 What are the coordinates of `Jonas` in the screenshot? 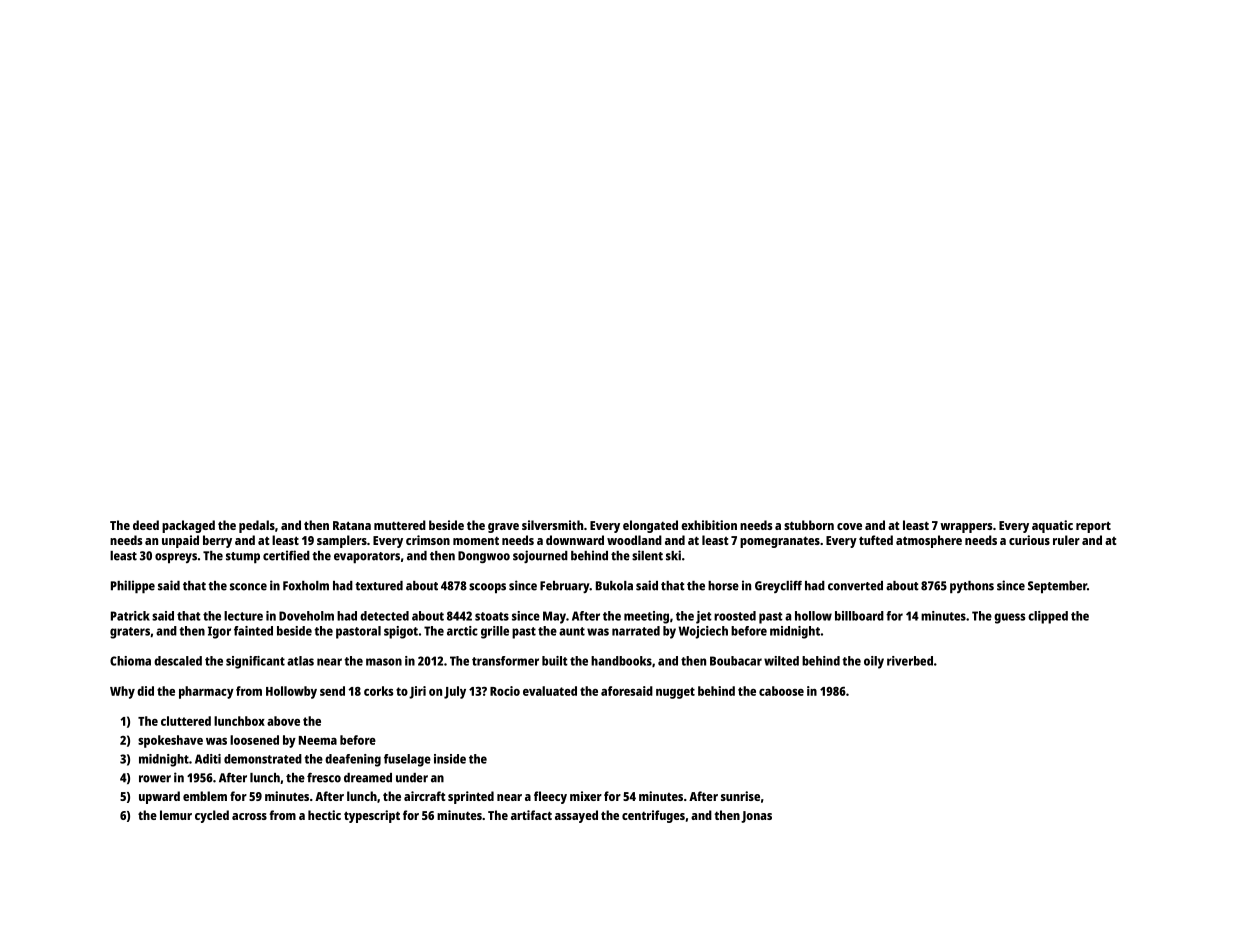 It's located at (756, 817).
